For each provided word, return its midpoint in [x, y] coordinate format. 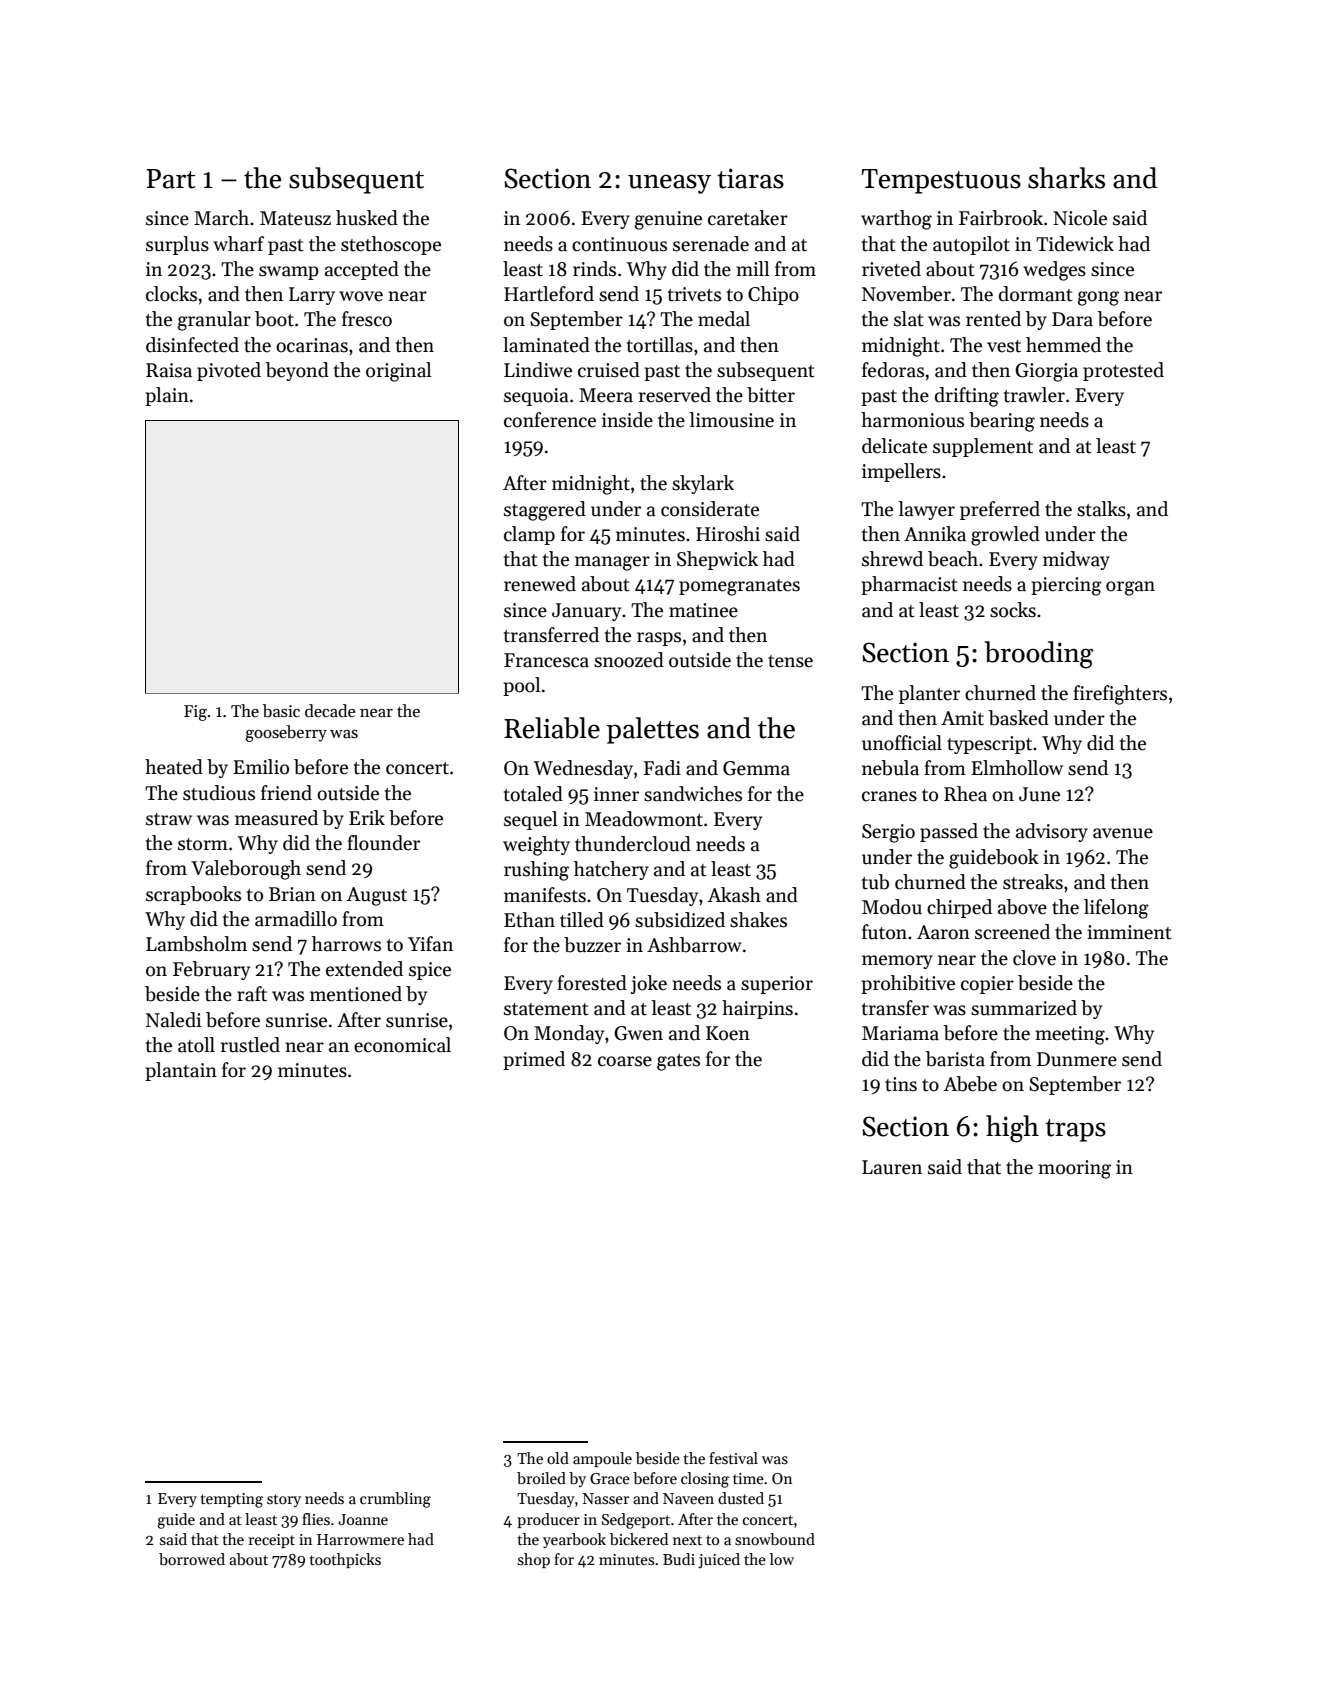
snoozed [629, 660]
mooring [1075, 1169]
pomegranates [739, 587]
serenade [711, 244]
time [748, 1478]
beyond [297, 371]
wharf [238, 244]
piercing [1066, 586]
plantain [181, 1071]
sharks [1066, 178]
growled [1005, 536]
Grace [610, 1478]
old [558, 1458]
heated [174, 767]
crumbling [395, 1500]
